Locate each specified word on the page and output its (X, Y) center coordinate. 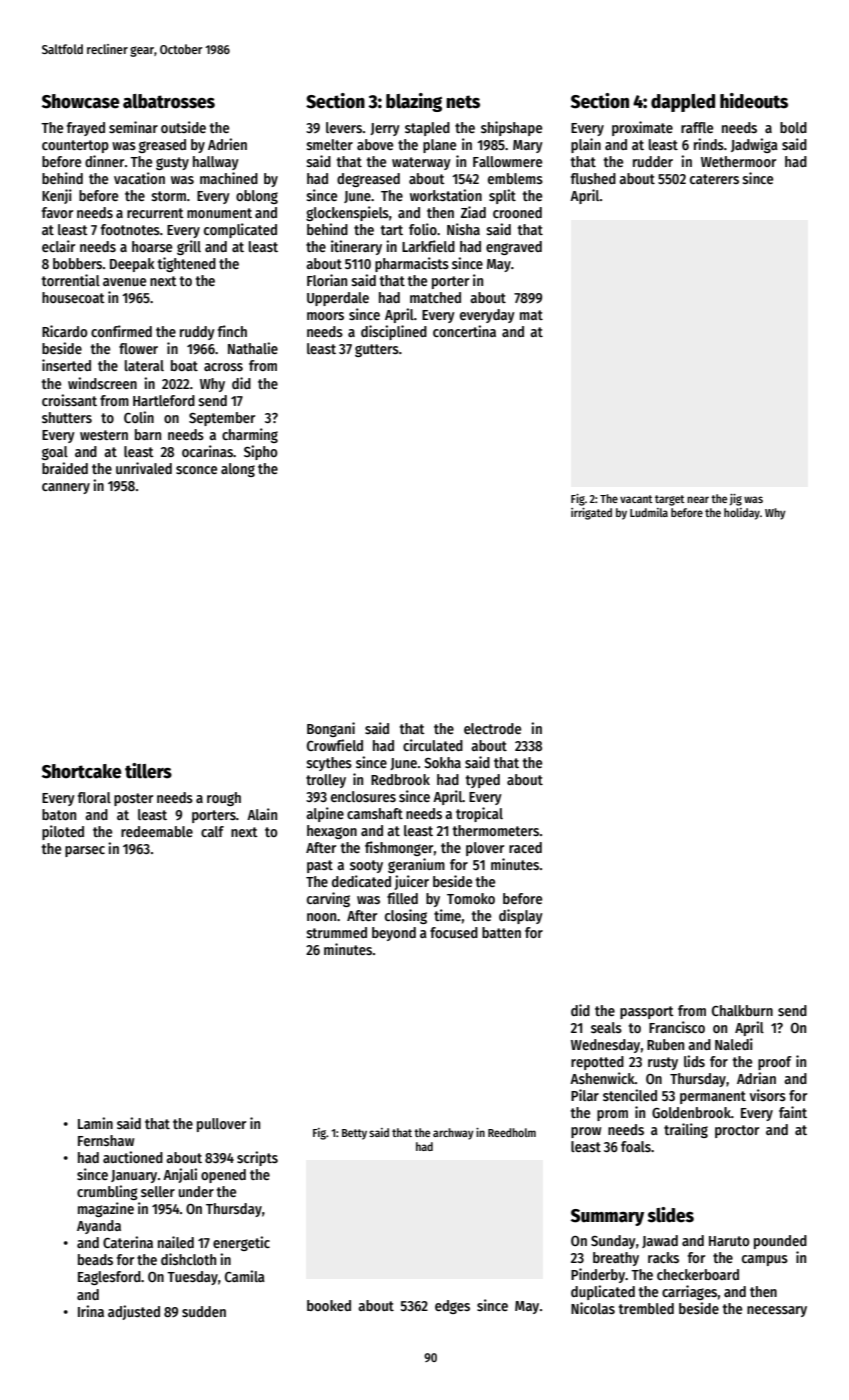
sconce (196, 470)
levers (344, 127)
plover (485, 849)
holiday (742, 514)
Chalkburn (742, 1010)
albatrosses (169, 101)
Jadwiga (754, 145)
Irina (91, 1311)
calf (212, 831)
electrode (492, 728)
